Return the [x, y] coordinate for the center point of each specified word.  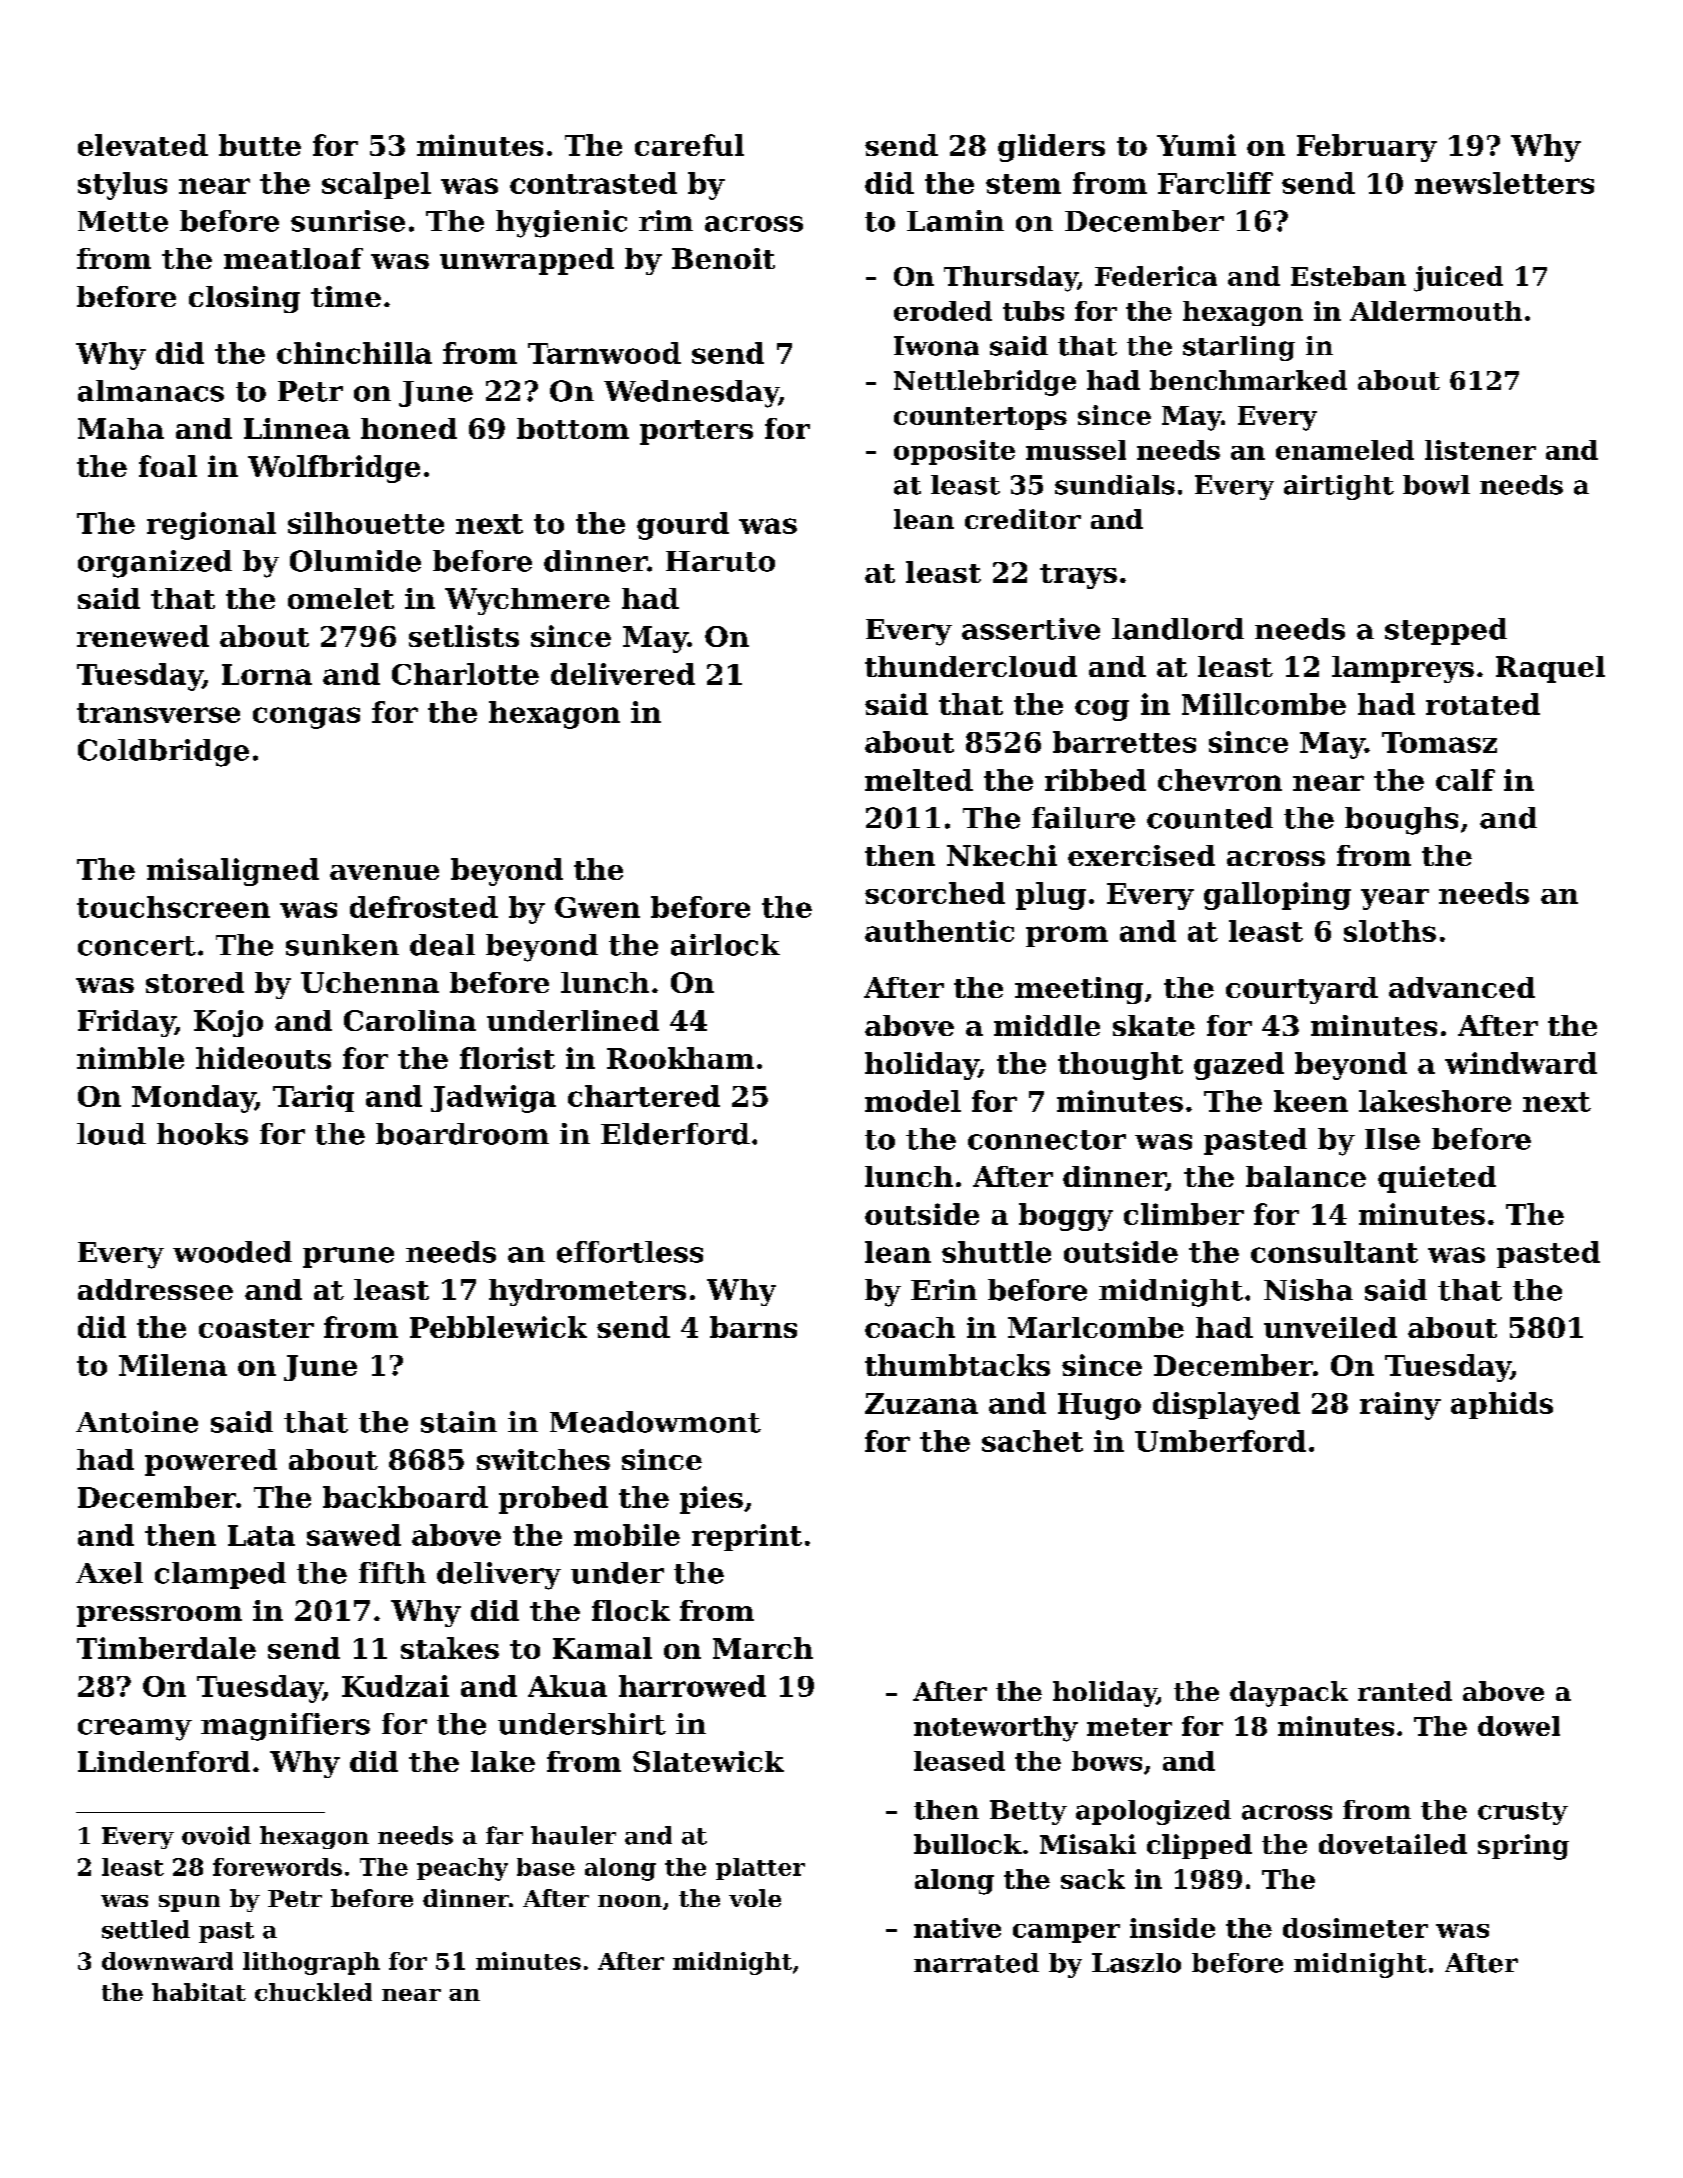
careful [689, 145]
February [1367, 148]
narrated [976, 1963]
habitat [199, 1992]
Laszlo [1136, 1963]
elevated [143, 145]
